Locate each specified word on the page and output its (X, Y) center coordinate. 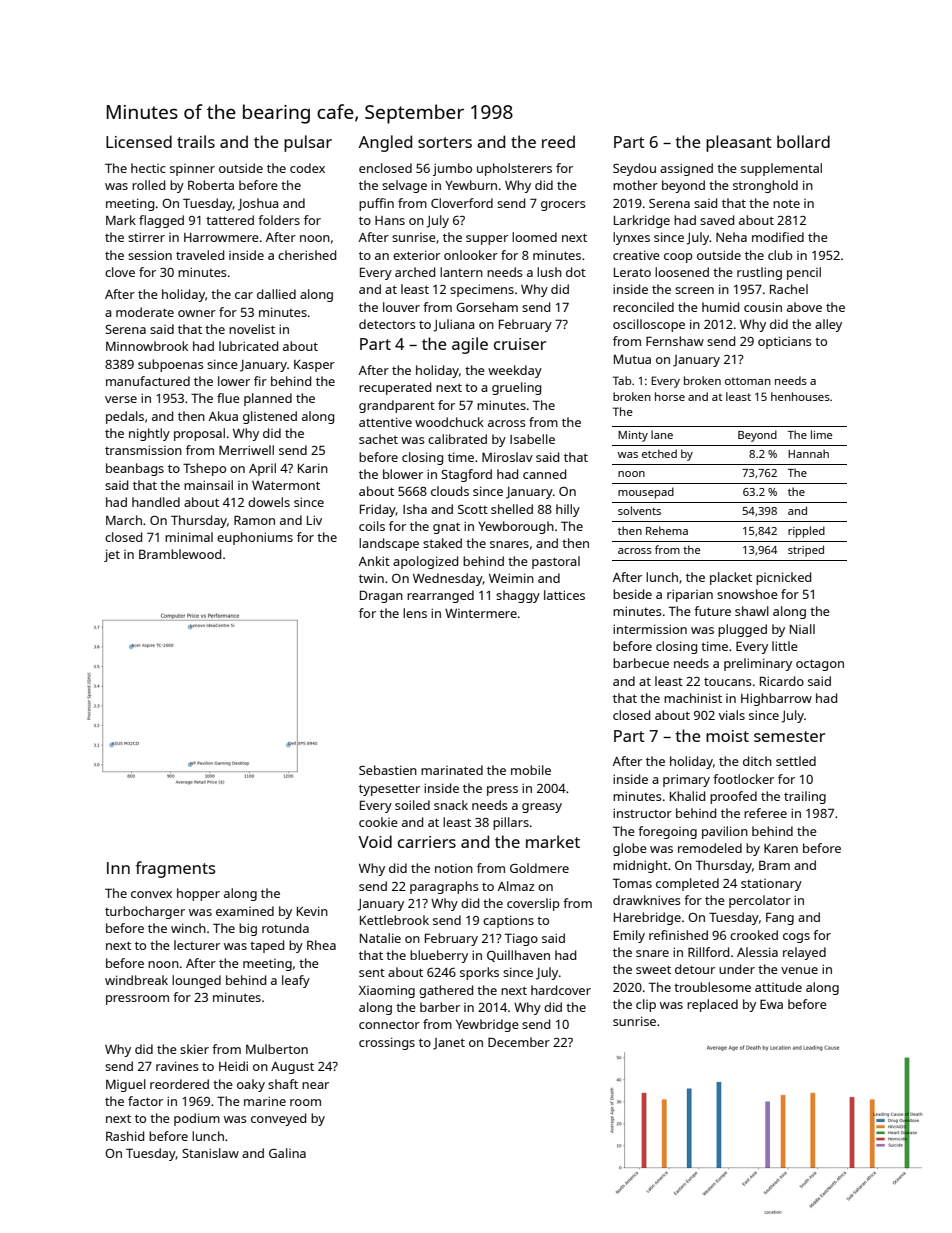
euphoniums (255, 538)
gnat (446, 528)
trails (196, 141)
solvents (639, 510)
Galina (287, 1153)
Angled (385, 143)
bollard (803, 141)
